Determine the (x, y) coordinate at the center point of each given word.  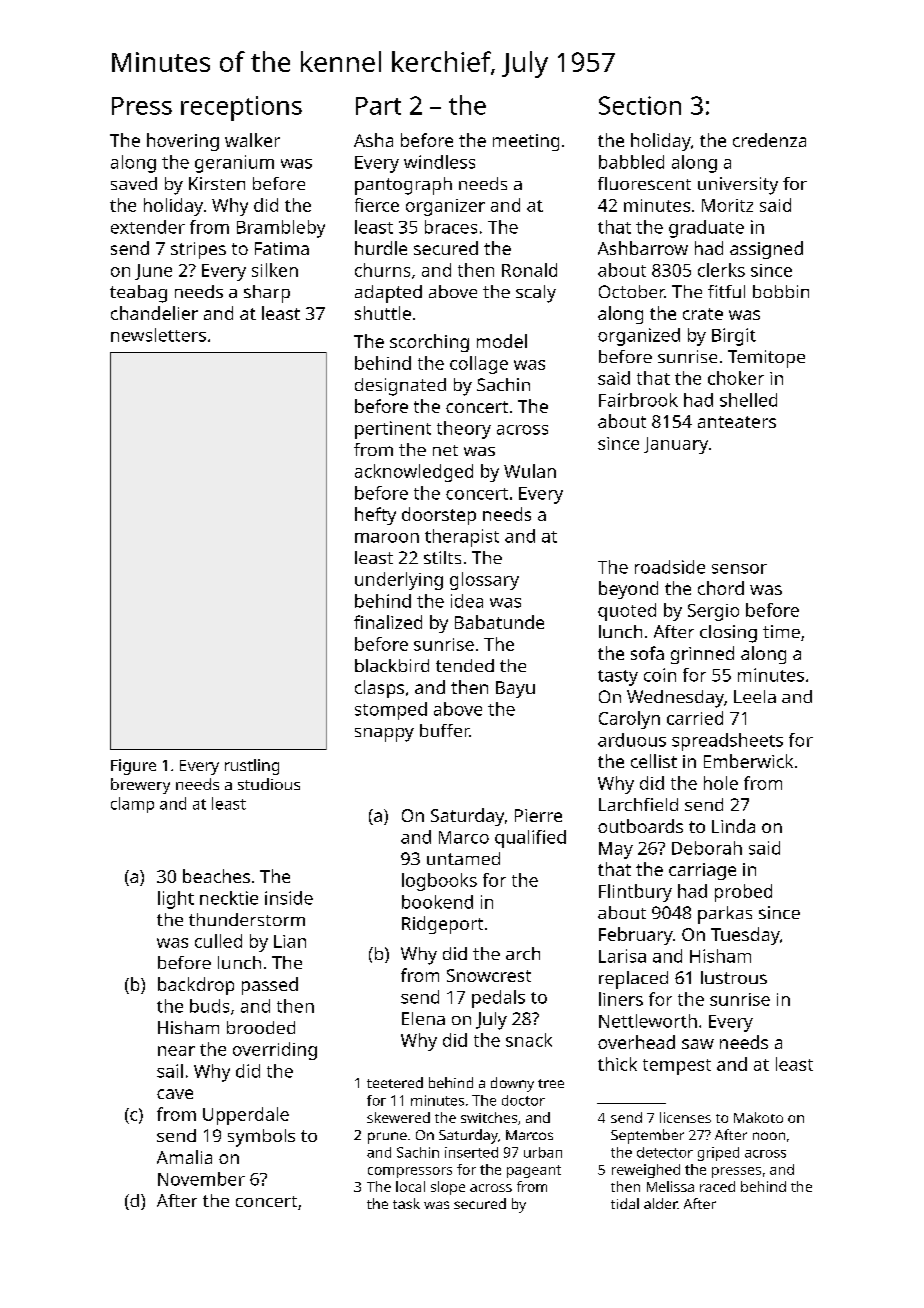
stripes (198, 250)
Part (378, 106)
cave (175, 1094)
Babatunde (499, 622)
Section (640, 105)
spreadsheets (727, 742)
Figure (133, 767)
